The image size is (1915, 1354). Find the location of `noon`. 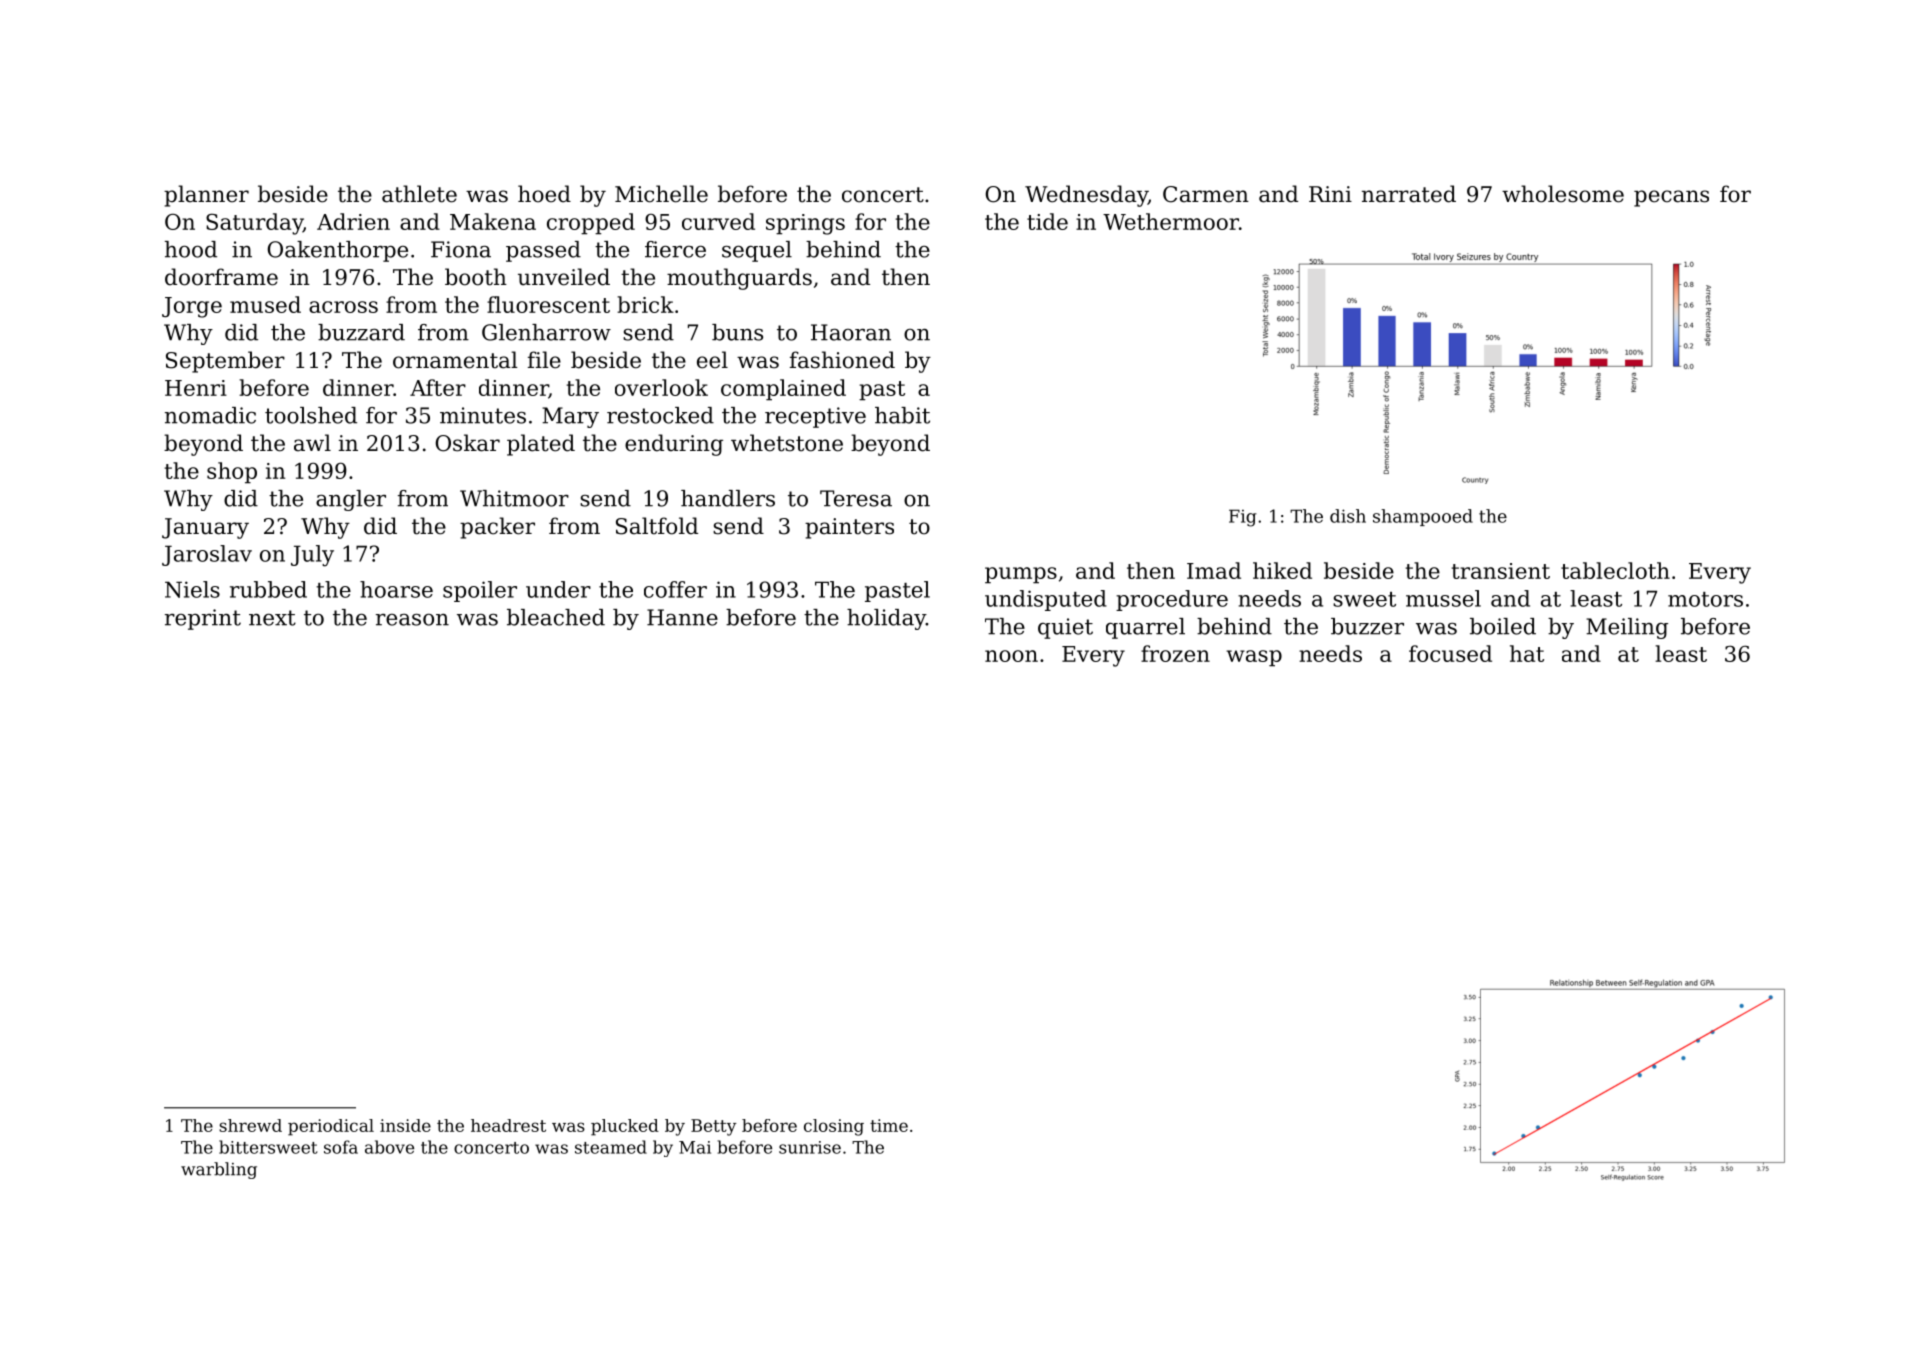

noon is located at coordinates (1011, 656).
